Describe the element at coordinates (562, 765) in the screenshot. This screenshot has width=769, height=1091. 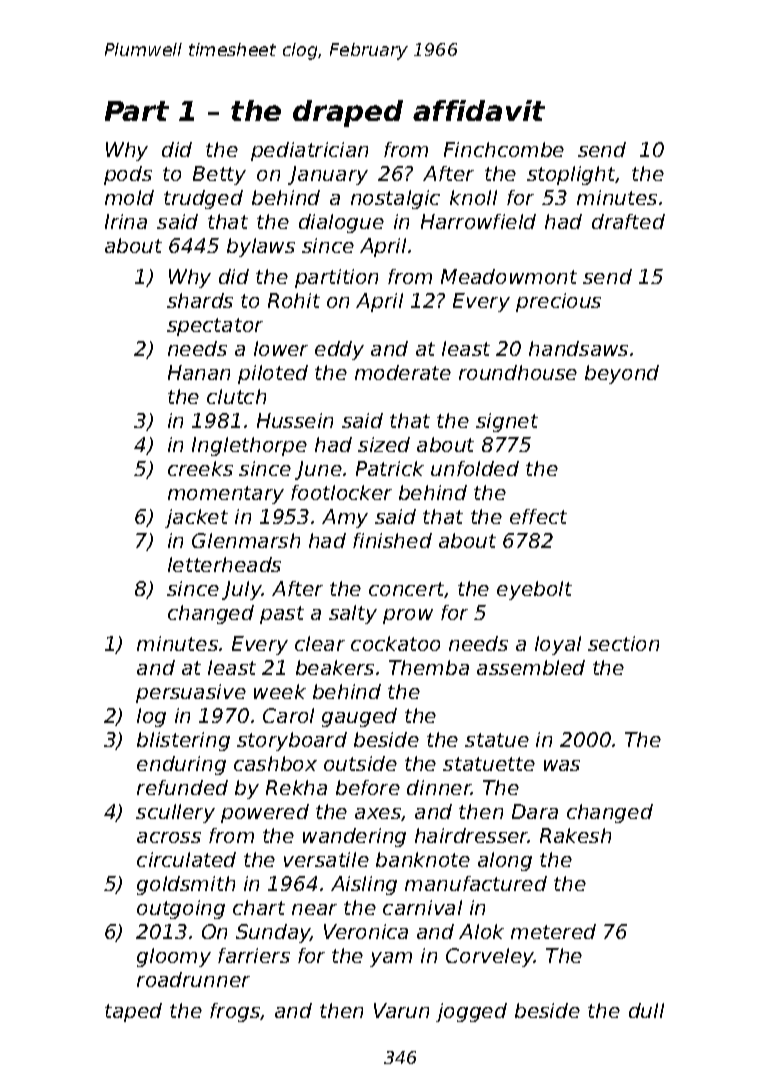
I see `was` at that location.
